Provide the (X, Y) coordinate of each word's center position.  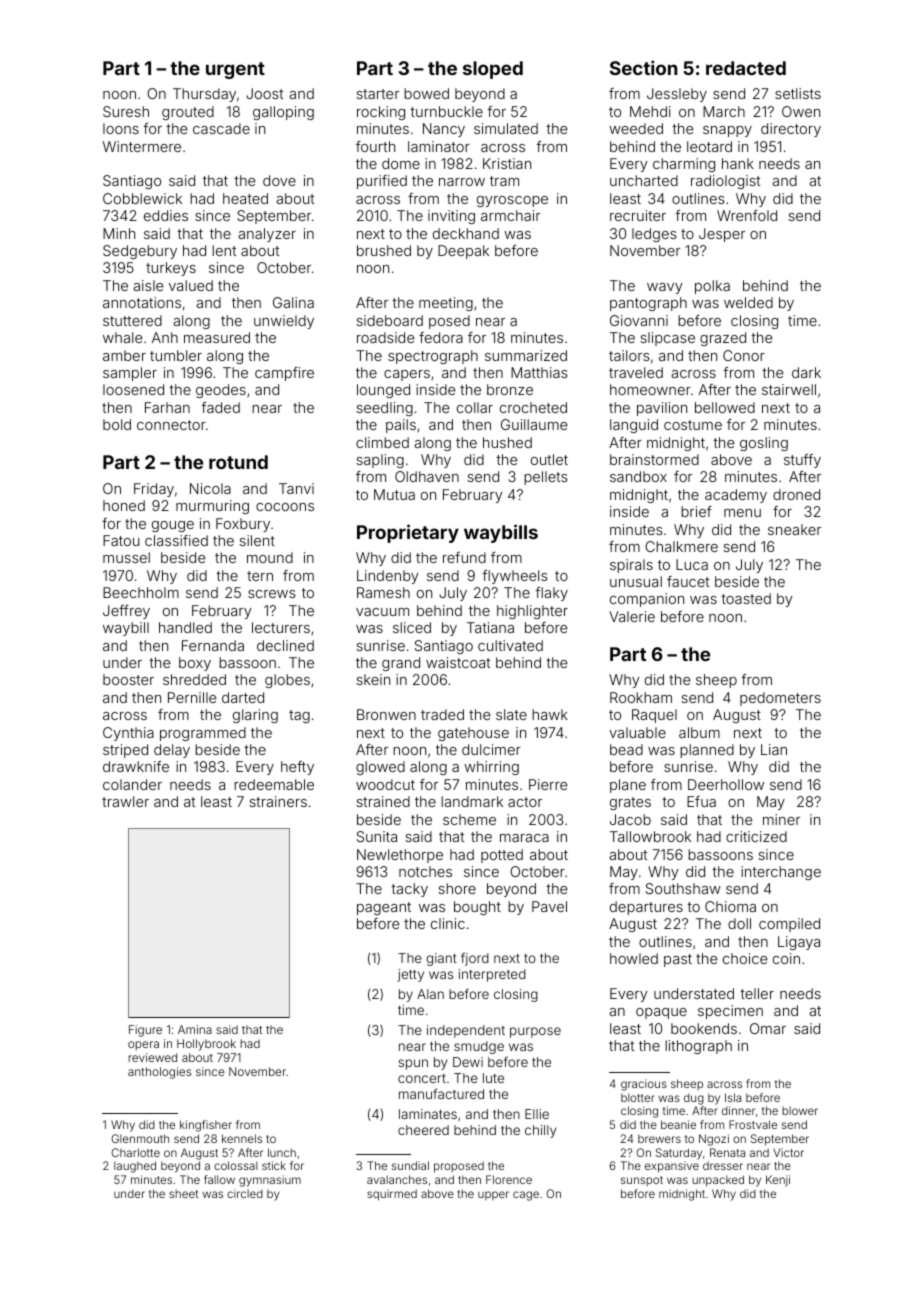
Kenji (778, 1180)
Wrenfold (747, 215)
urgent (235, 70)
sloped (493, 70)
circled (245, 1193)
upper (493, 1195)
